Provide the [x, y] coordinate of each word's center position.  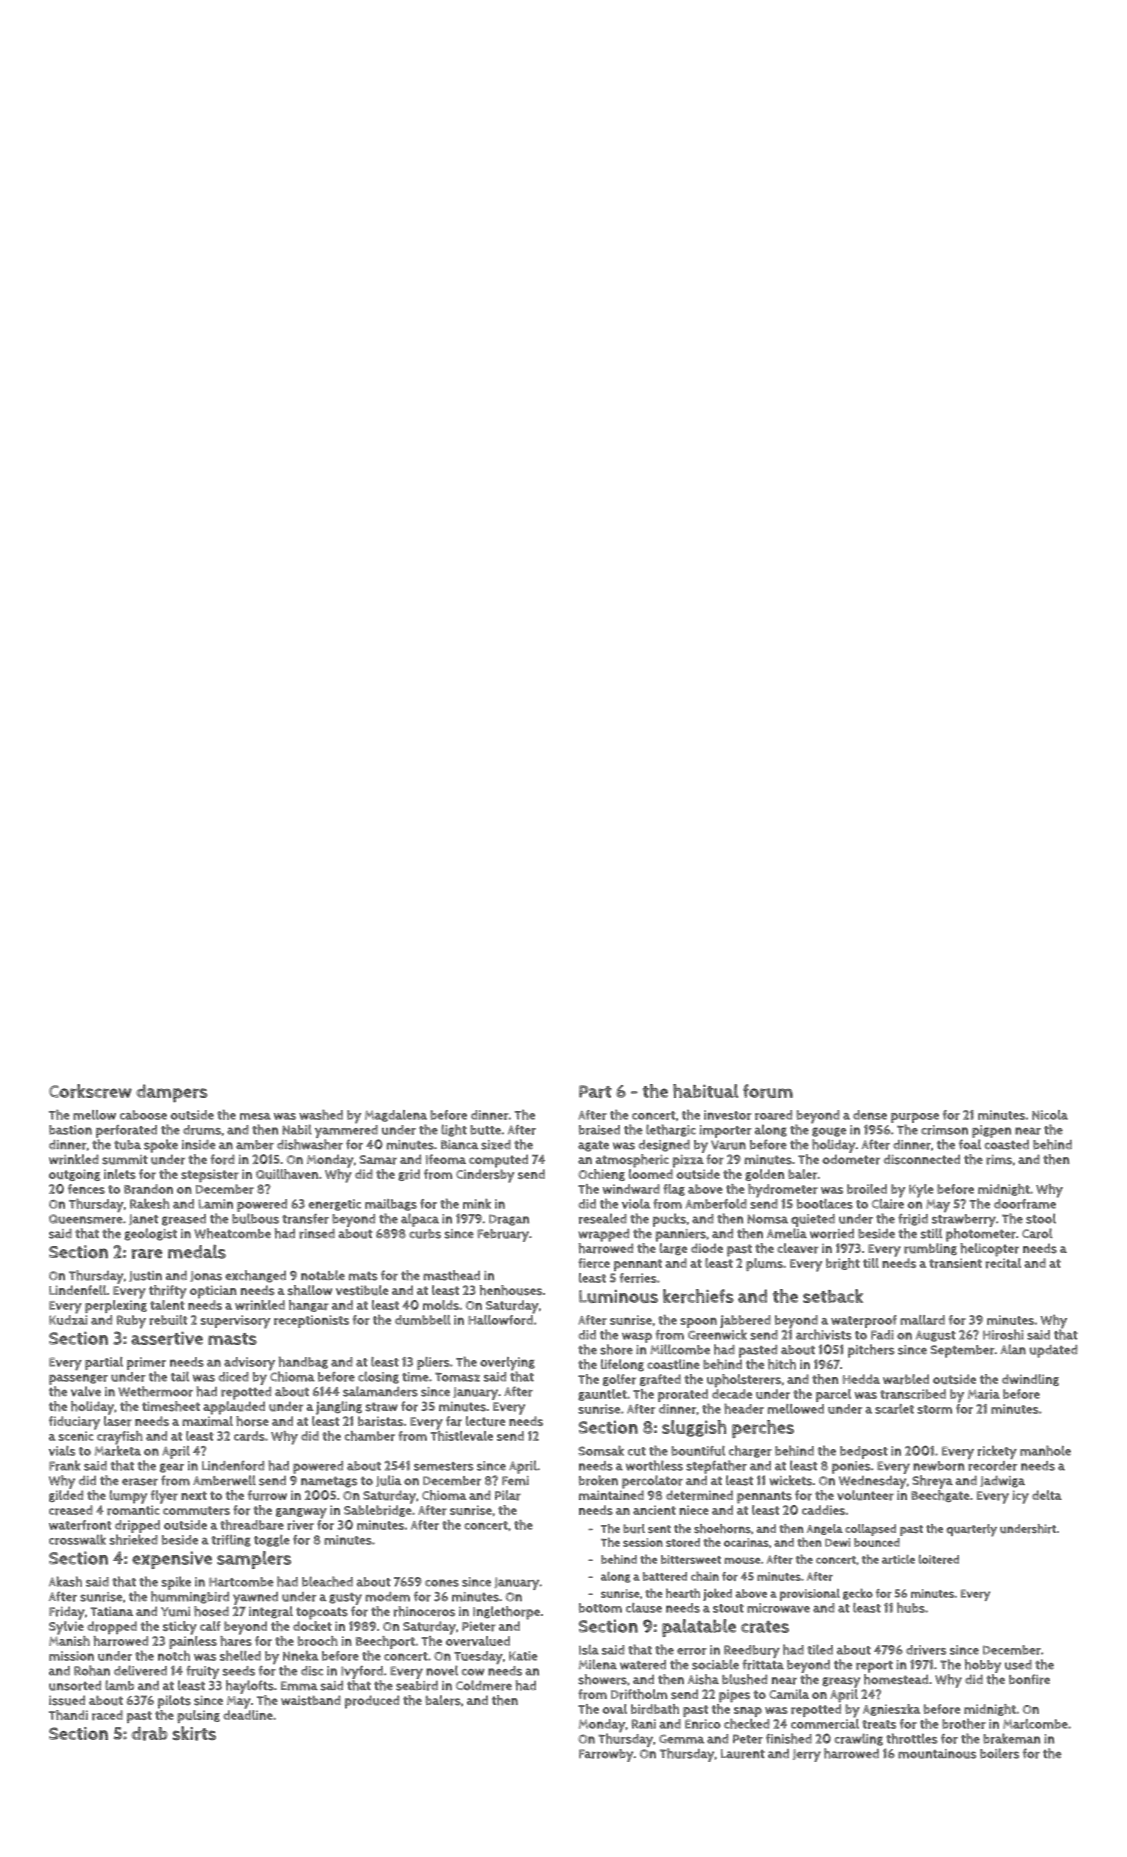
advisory [249, 1363]
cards [249, 1436]
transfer [305, 1219]
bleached [327, 1581]
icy [1020, 1497]
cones [442, 1583]
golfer [619, 1380]
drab [149, 1734]
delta [1047, 1495]
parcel [833, 1395]
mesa [255, 1116]
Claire [887, 1204]
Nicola [1050, 1115]
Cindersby [485, 1176]
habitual [705, 1091]
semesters [444, 1466]
